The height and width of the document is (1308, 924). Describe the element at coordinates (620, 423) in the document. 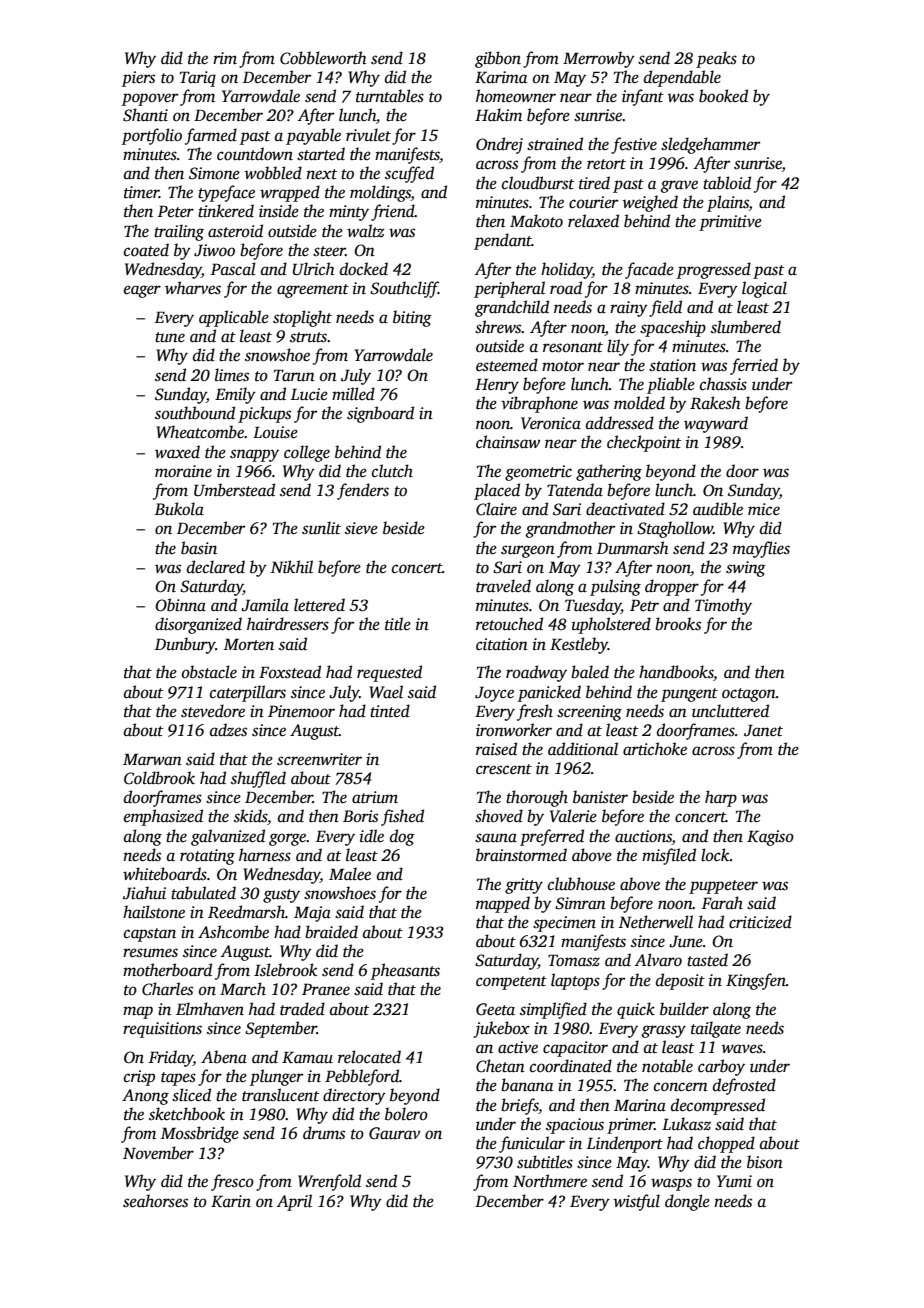

I see `addressed` at that location.
